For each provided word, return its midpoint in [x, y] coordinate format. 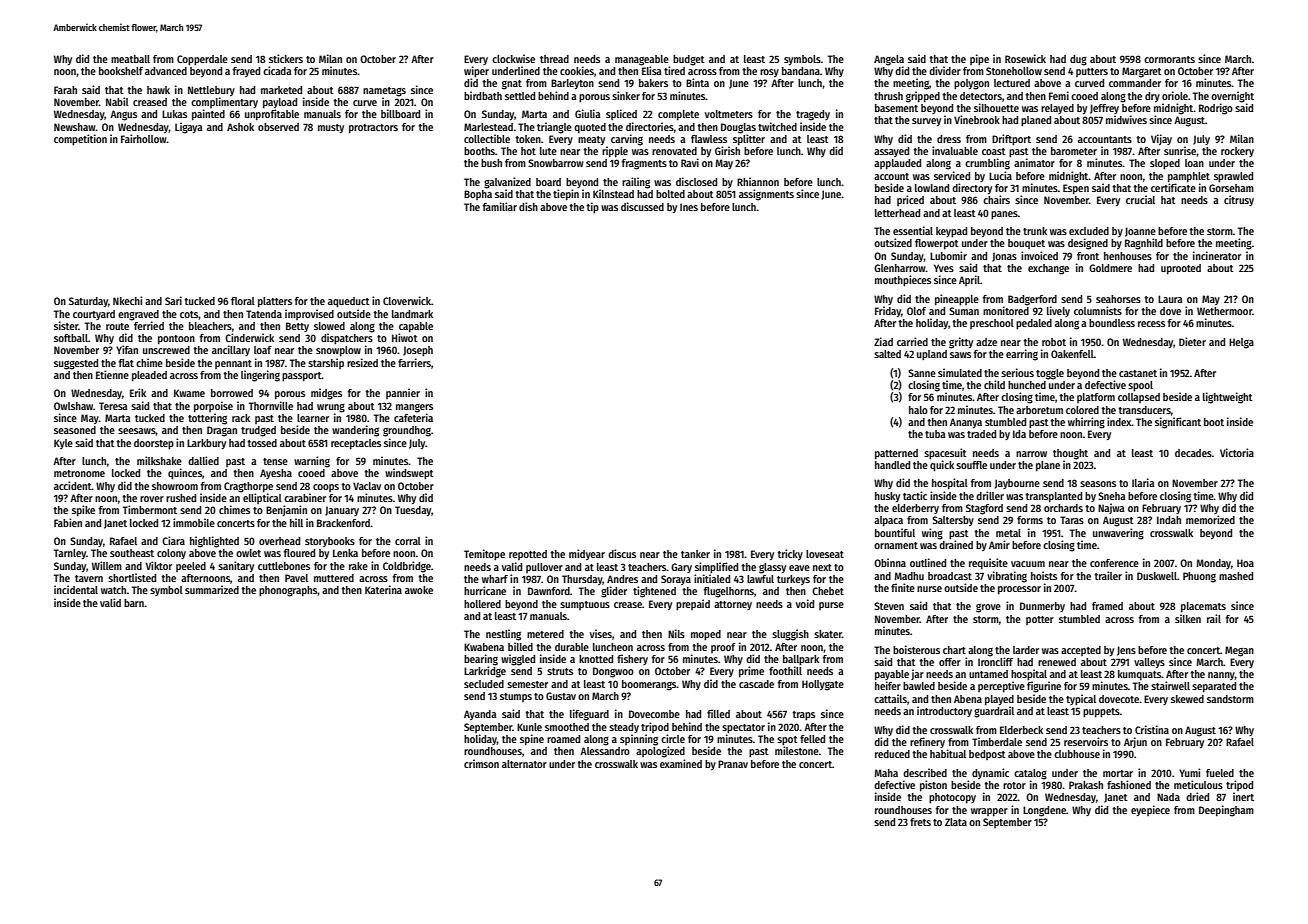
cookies [577, 70]
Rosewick [1025, 58]
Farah [65, 90]
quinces [185, 474]
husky [887, 497]
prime [751, 672]
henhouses [1128, 256]
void [805, 603]
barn [134, 603]
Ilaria [1143, 482]
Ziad [883, 341]
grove [988, 608]
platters [275, 302]
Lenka [345, 553]
